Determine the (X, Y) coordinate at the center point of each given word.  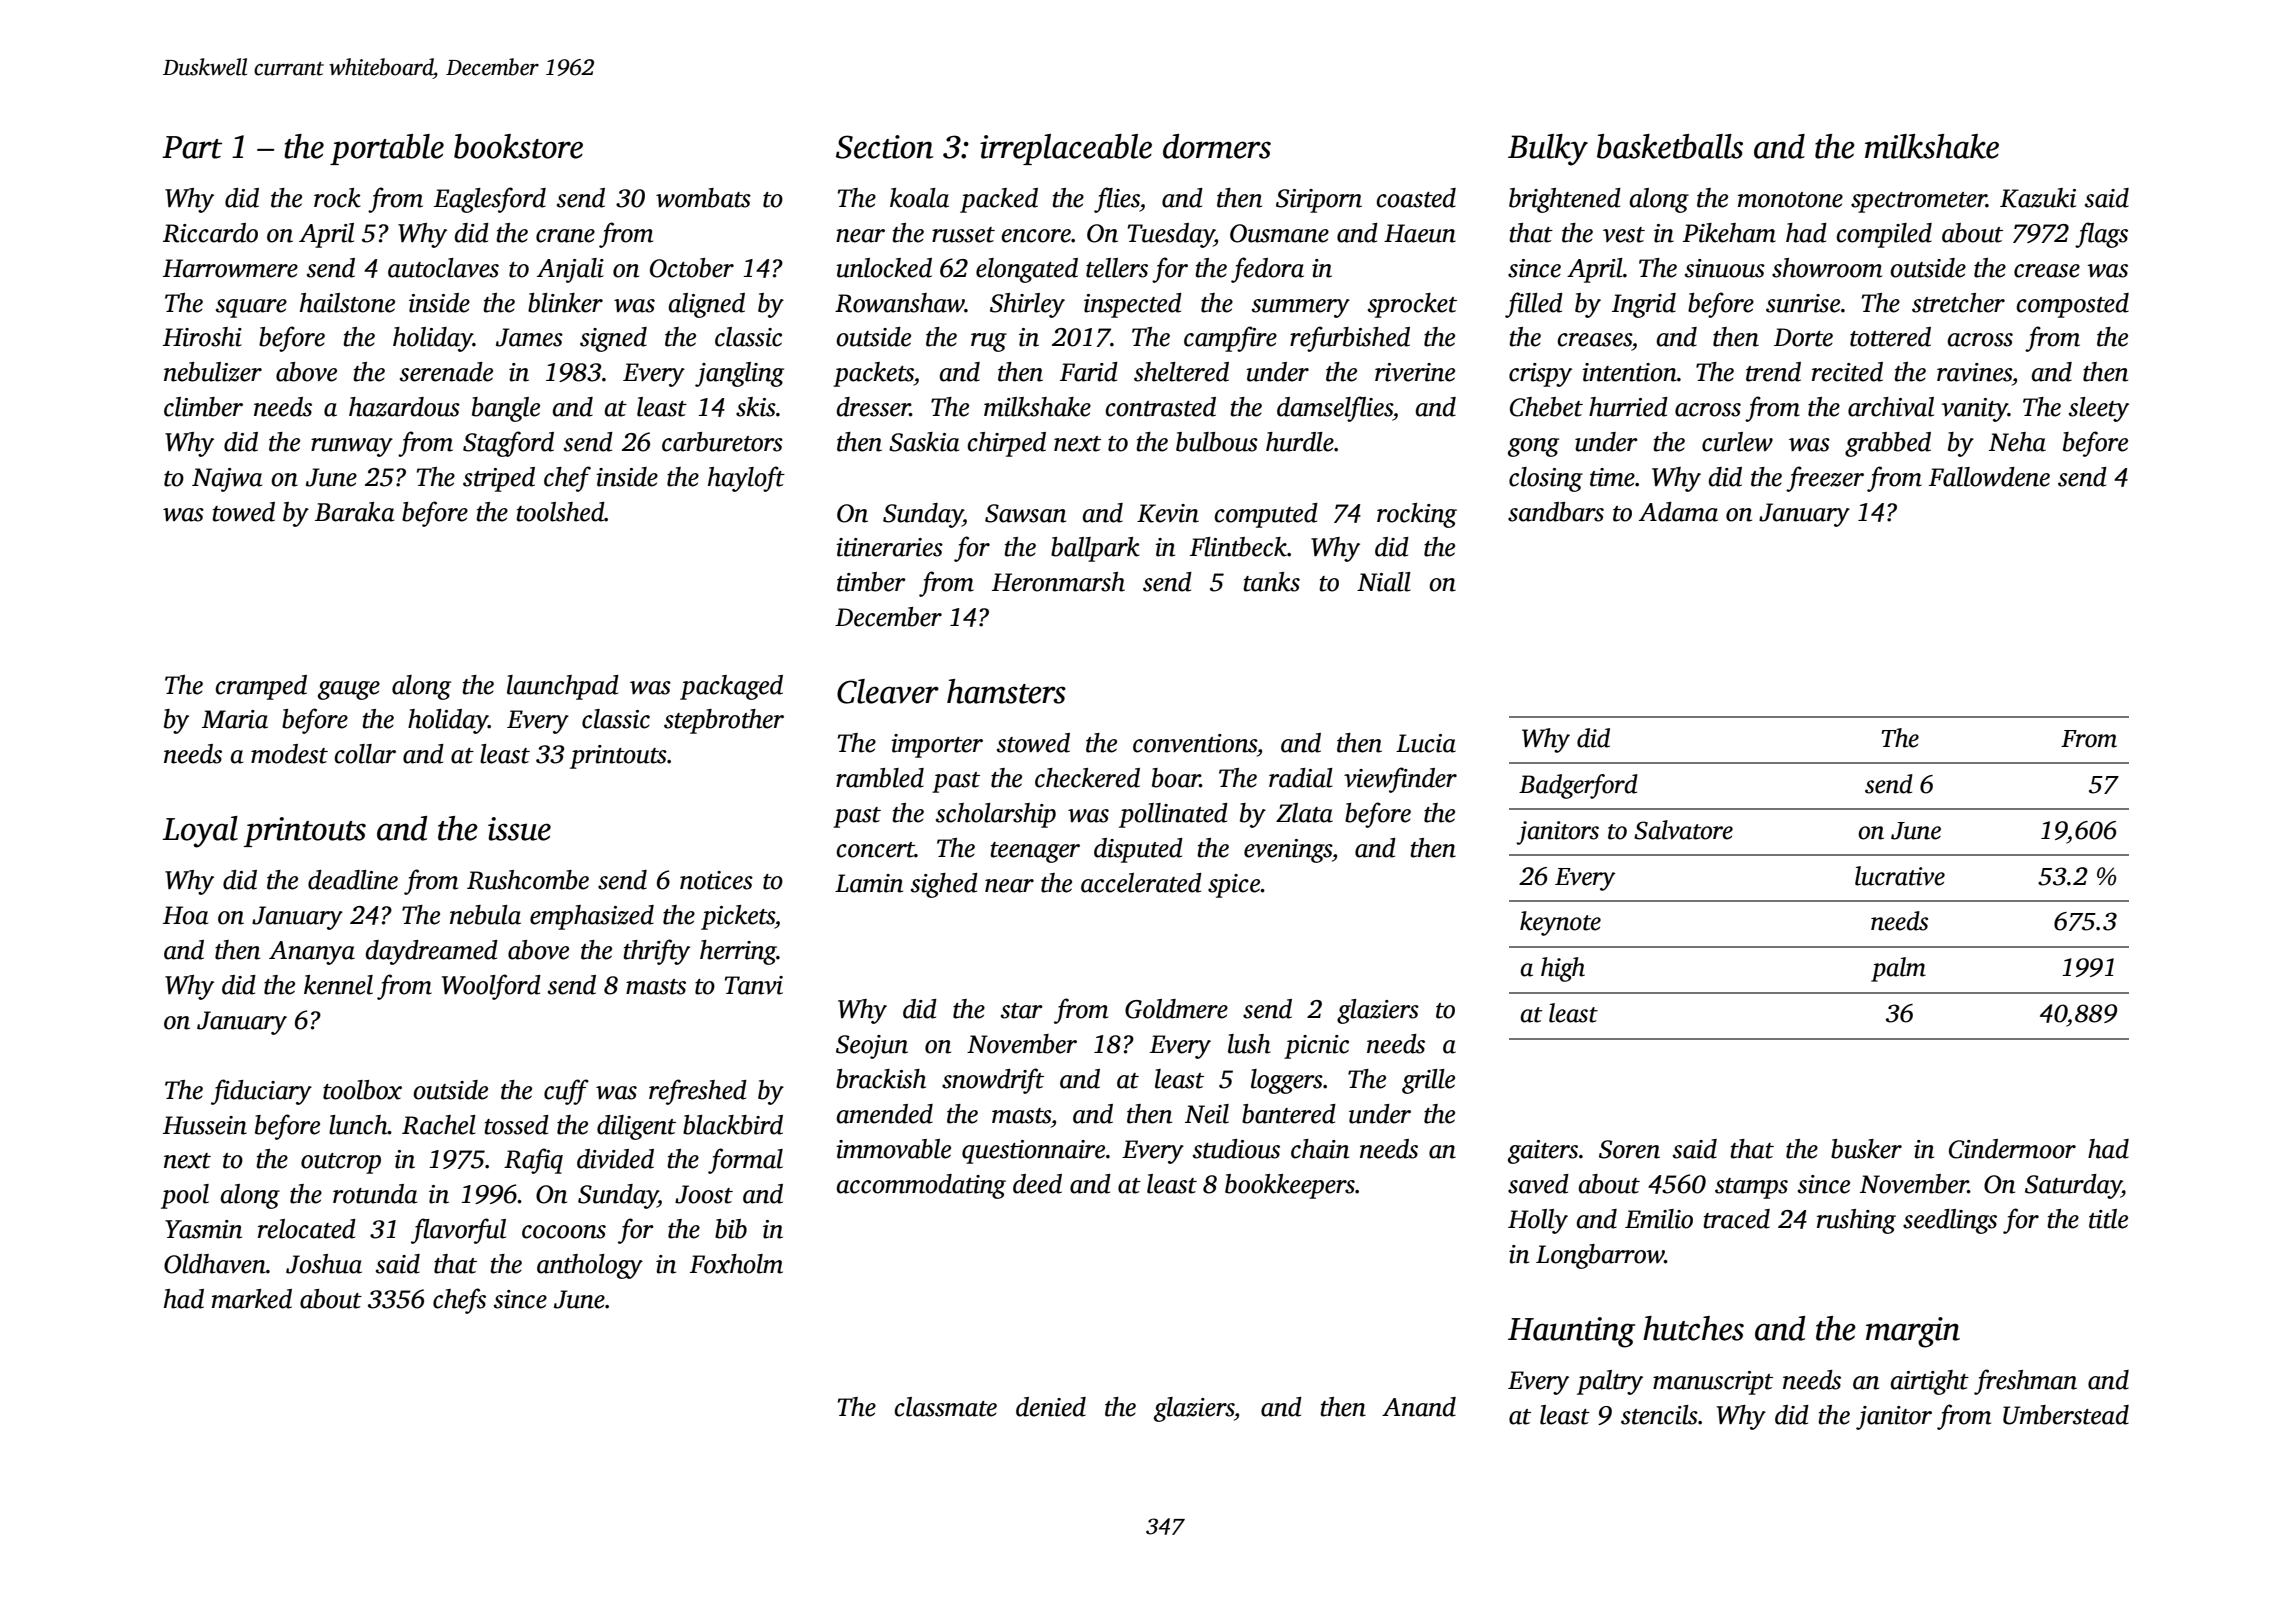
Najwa (227, 480)
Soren (1629, 1149)
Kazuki (2038, 198)
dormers (1217, 146)
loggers (1287, 1081)
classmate (945, 1407)
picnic (1316, 1047)
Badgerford (1578, 786)
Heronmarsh (1058, 582)
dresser (873, 407)
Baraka (355, 512)
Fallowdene (1989, 477)
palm (1898, 969)
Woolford (491, 987)
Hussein (205, 1125)
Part (192, 147)
